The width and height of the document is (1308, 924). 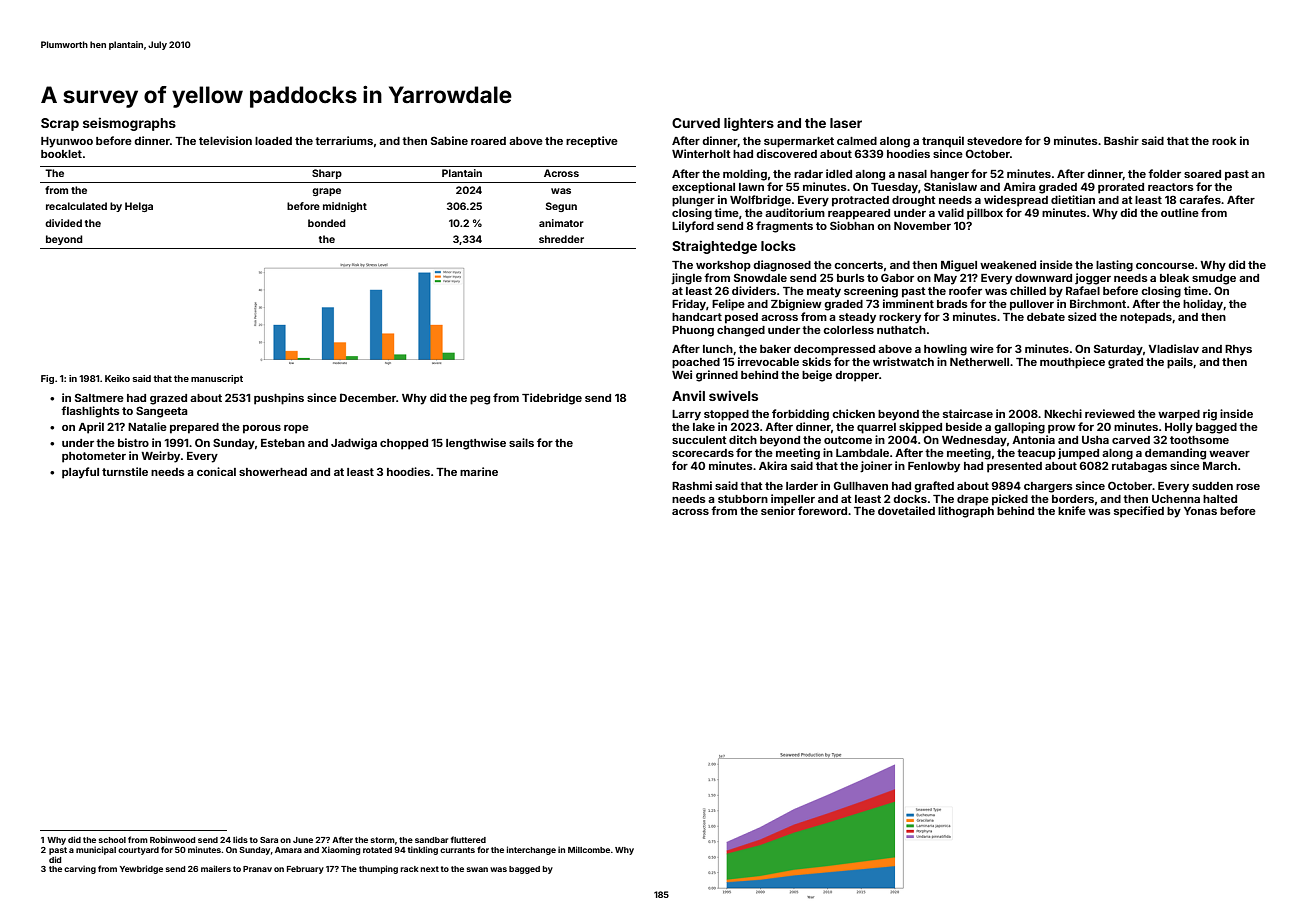 I want to click on lighters, so click(x=749, y=124).
